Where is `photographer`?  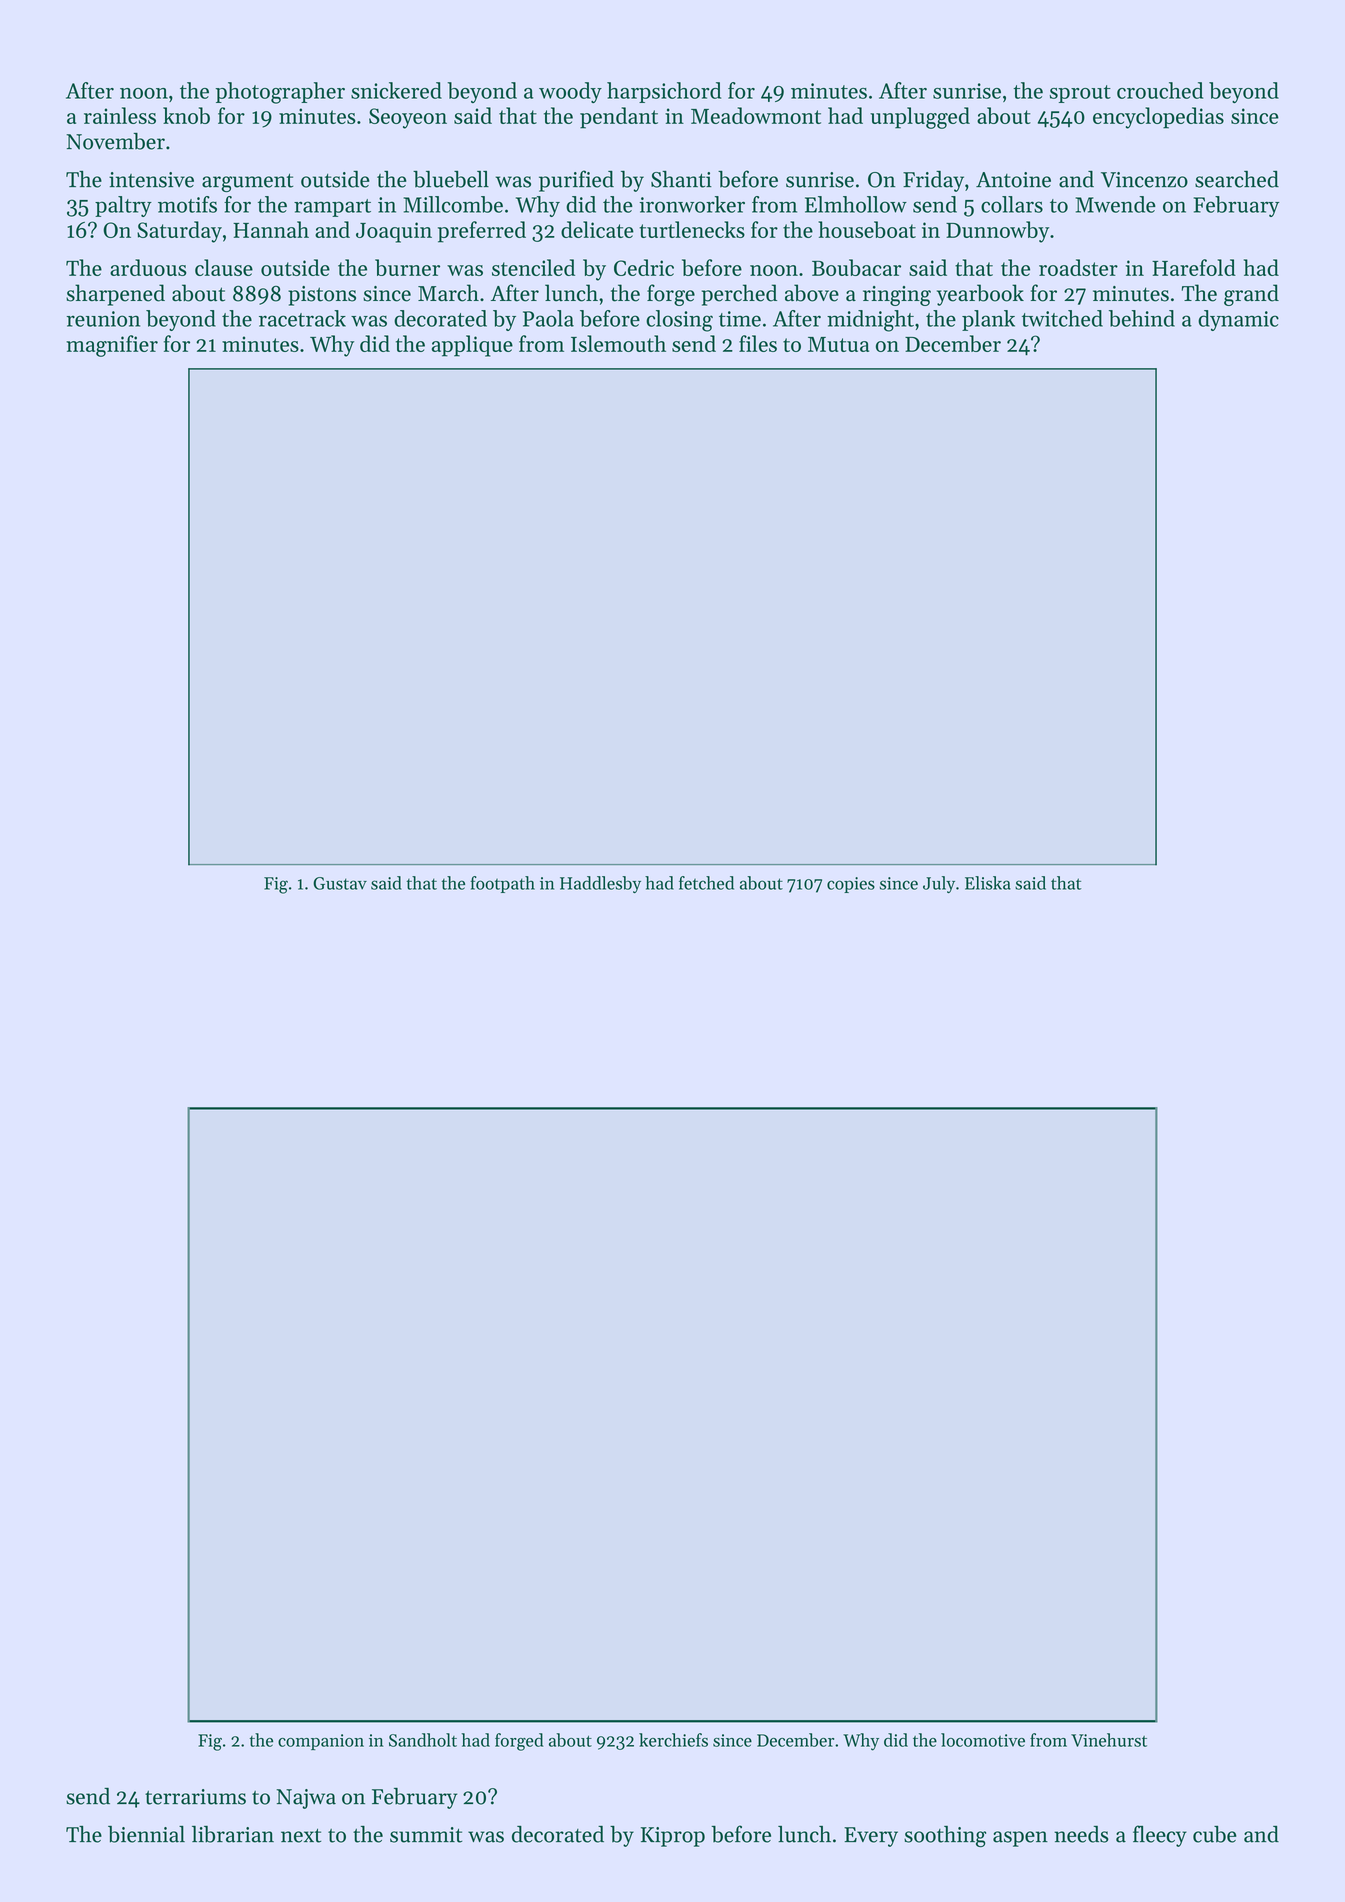 photographer is located at coordinates (280, 93).
